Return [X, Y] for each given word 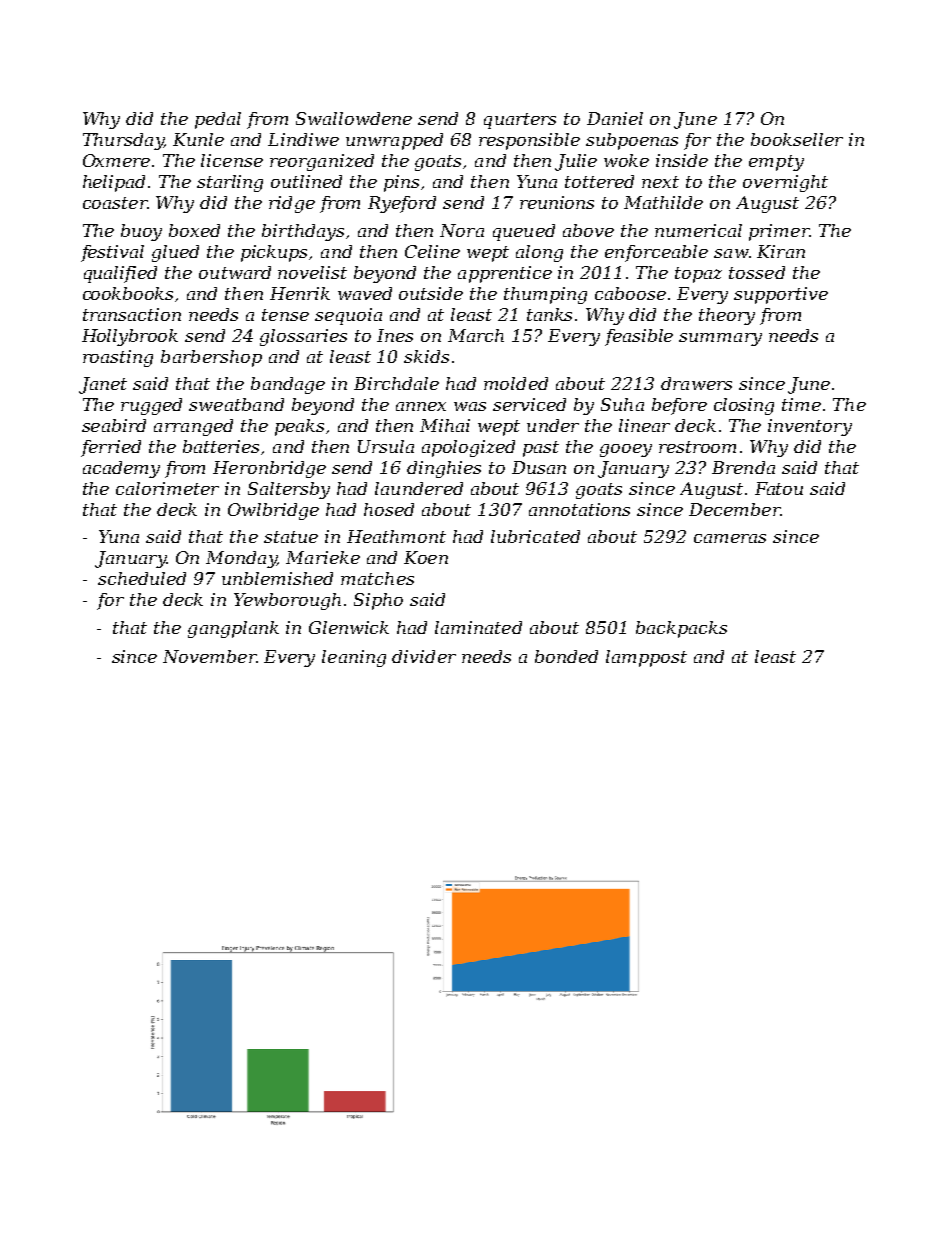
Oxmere [116, 160]
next [660, 182]
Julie [576, 162]
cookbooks [128, 293]
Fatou [779, 488]
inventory [810, 427]
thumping [545, 295]
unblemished [277, 578]
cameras [730, 538]
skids [426, 356]
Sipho [378, 601]
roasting [118, 358]
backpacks [681, 629]
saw [731, 253]
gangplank [233, 629]
